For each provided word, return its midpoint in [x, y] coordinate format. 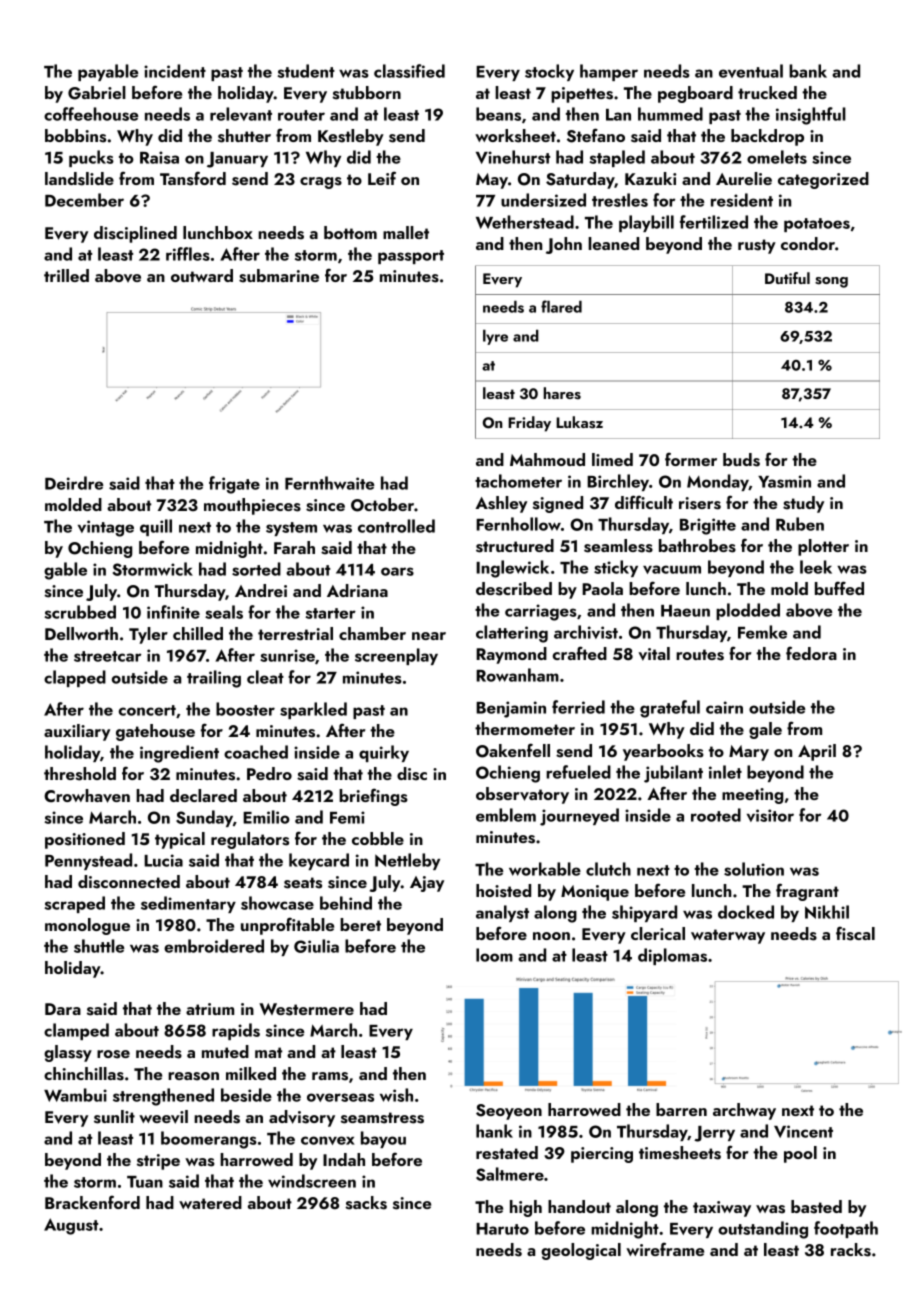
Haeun [685, 611]
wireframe [665, 1249]
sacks [366, 1203]
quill [156, 527]
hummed [670, 114]
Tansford [193, 178]
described [514, 589]
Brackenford [92, 1202]
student [306, 71]
